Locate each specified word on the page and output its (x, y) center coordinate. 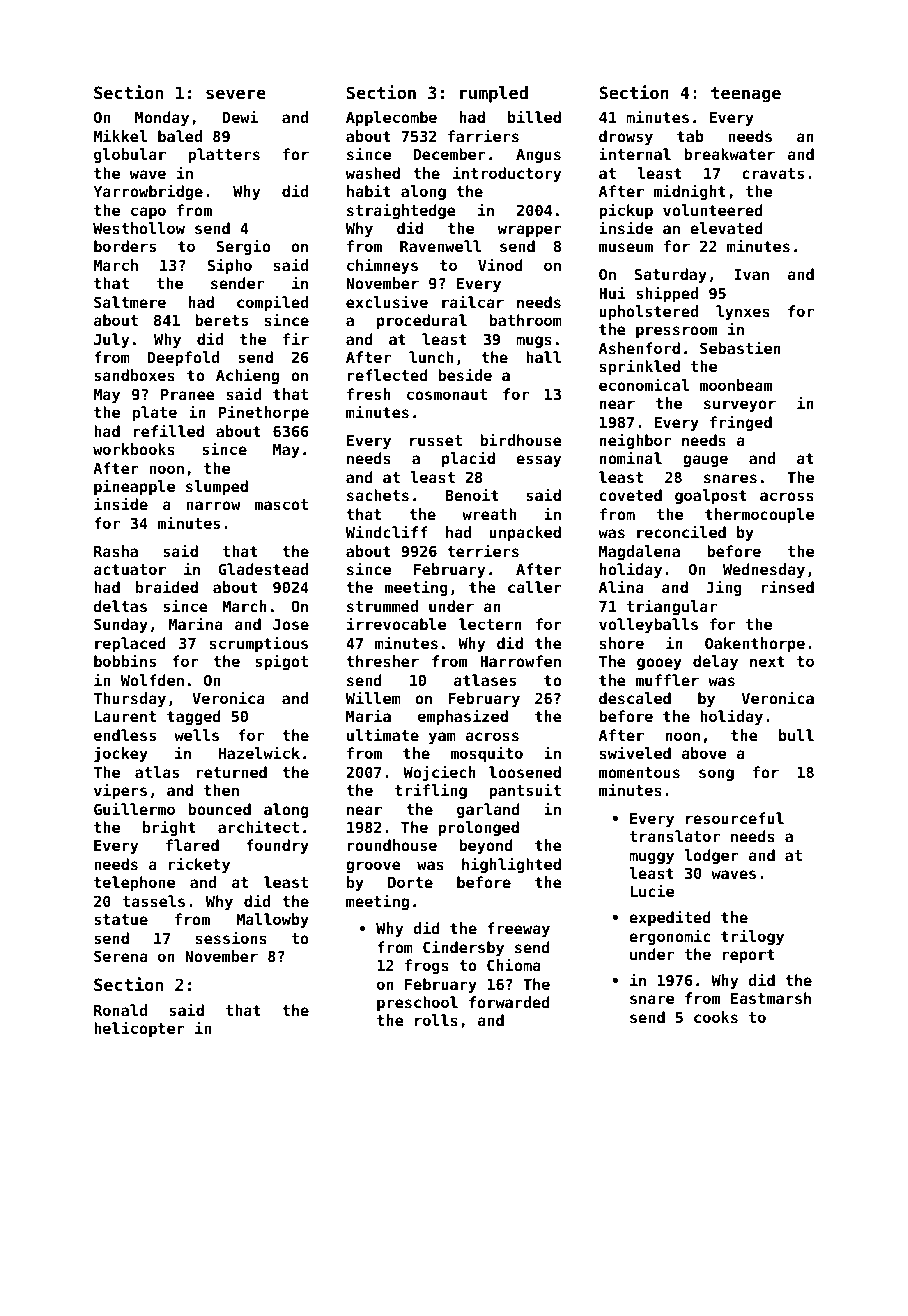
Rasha (116, 551)
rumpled (494, 94)
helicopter (139, 1029)
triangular (672, 607)
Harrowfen (520, 661)
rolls (436, 1020)
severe (236, 94)
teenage (746, 95)
